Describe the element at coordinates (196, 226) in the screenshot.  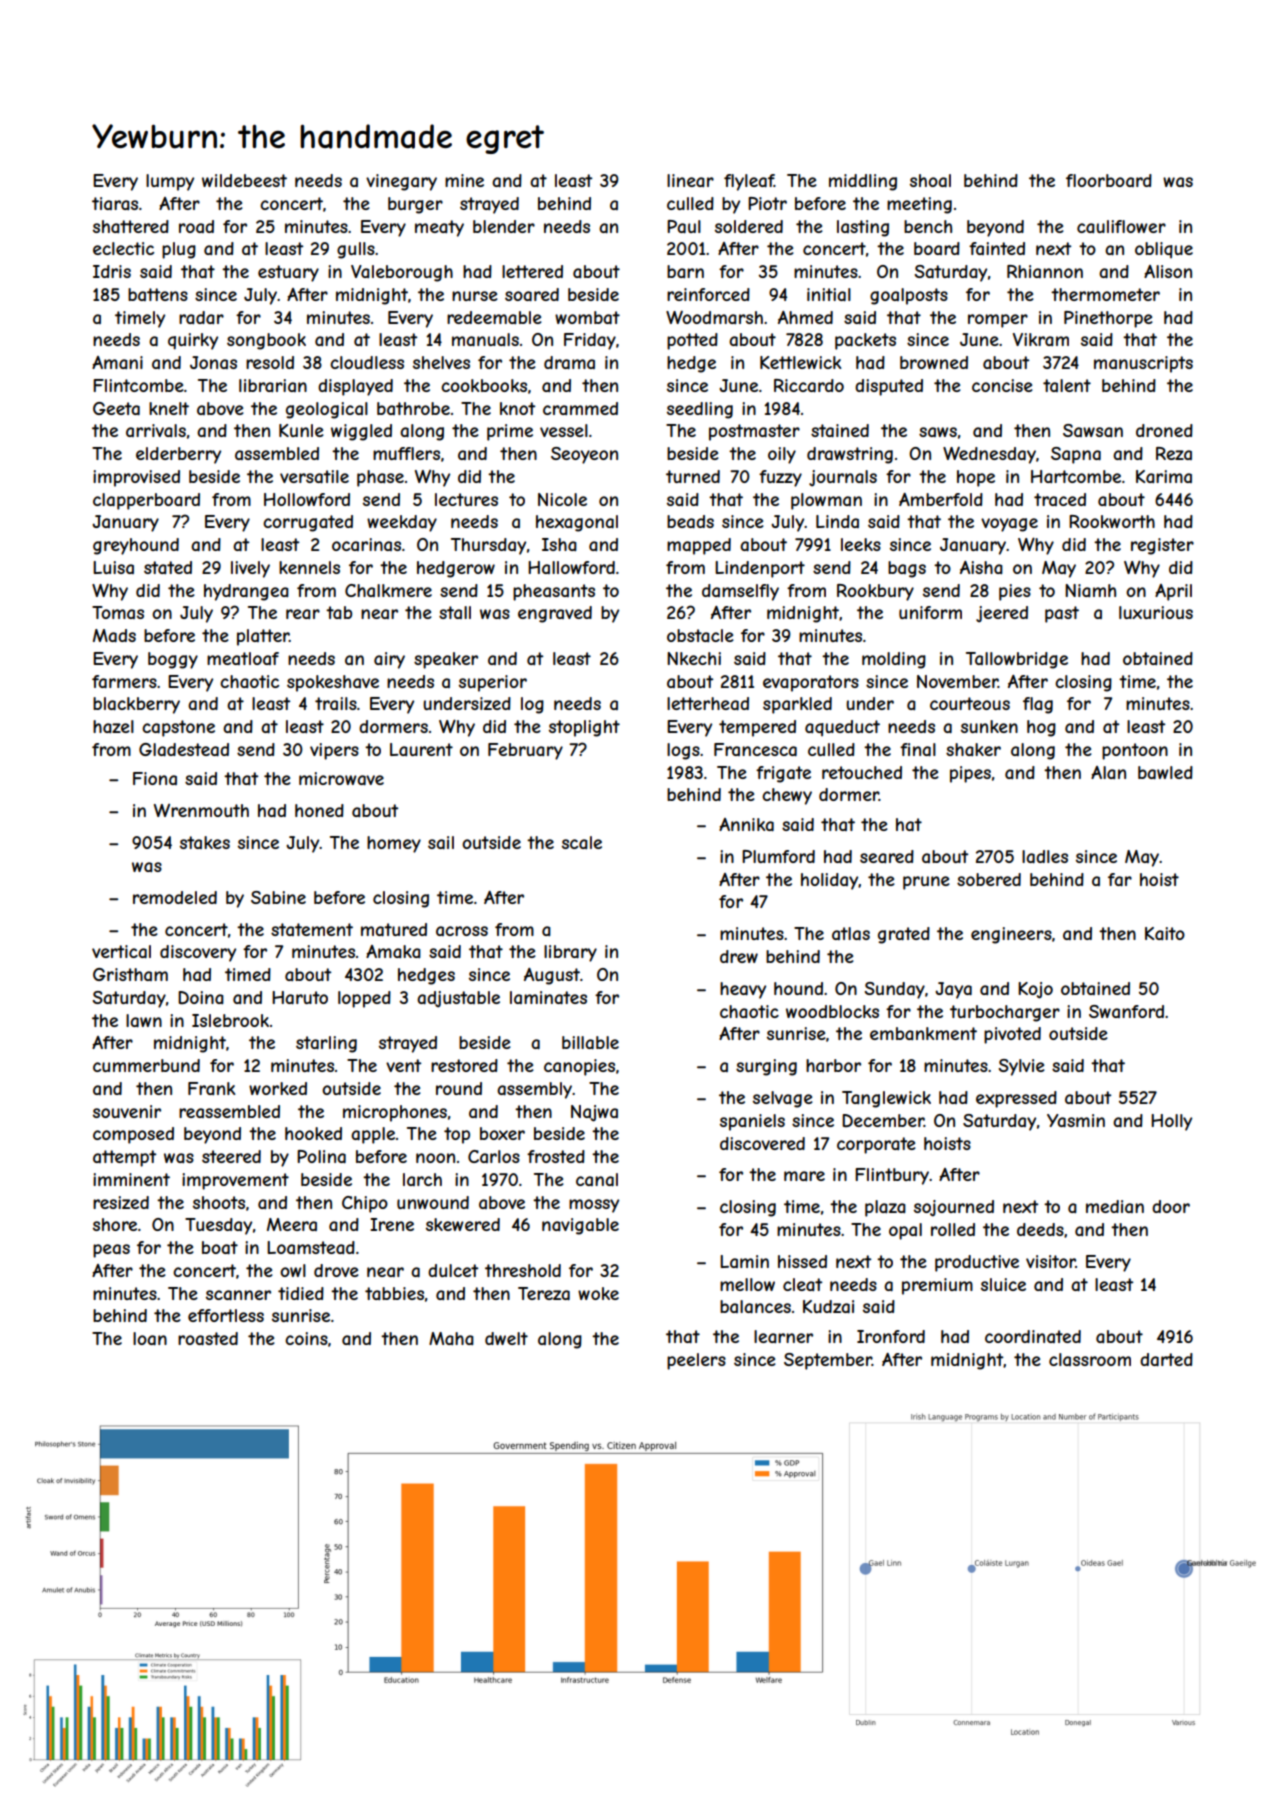
I see `road` at that location.
